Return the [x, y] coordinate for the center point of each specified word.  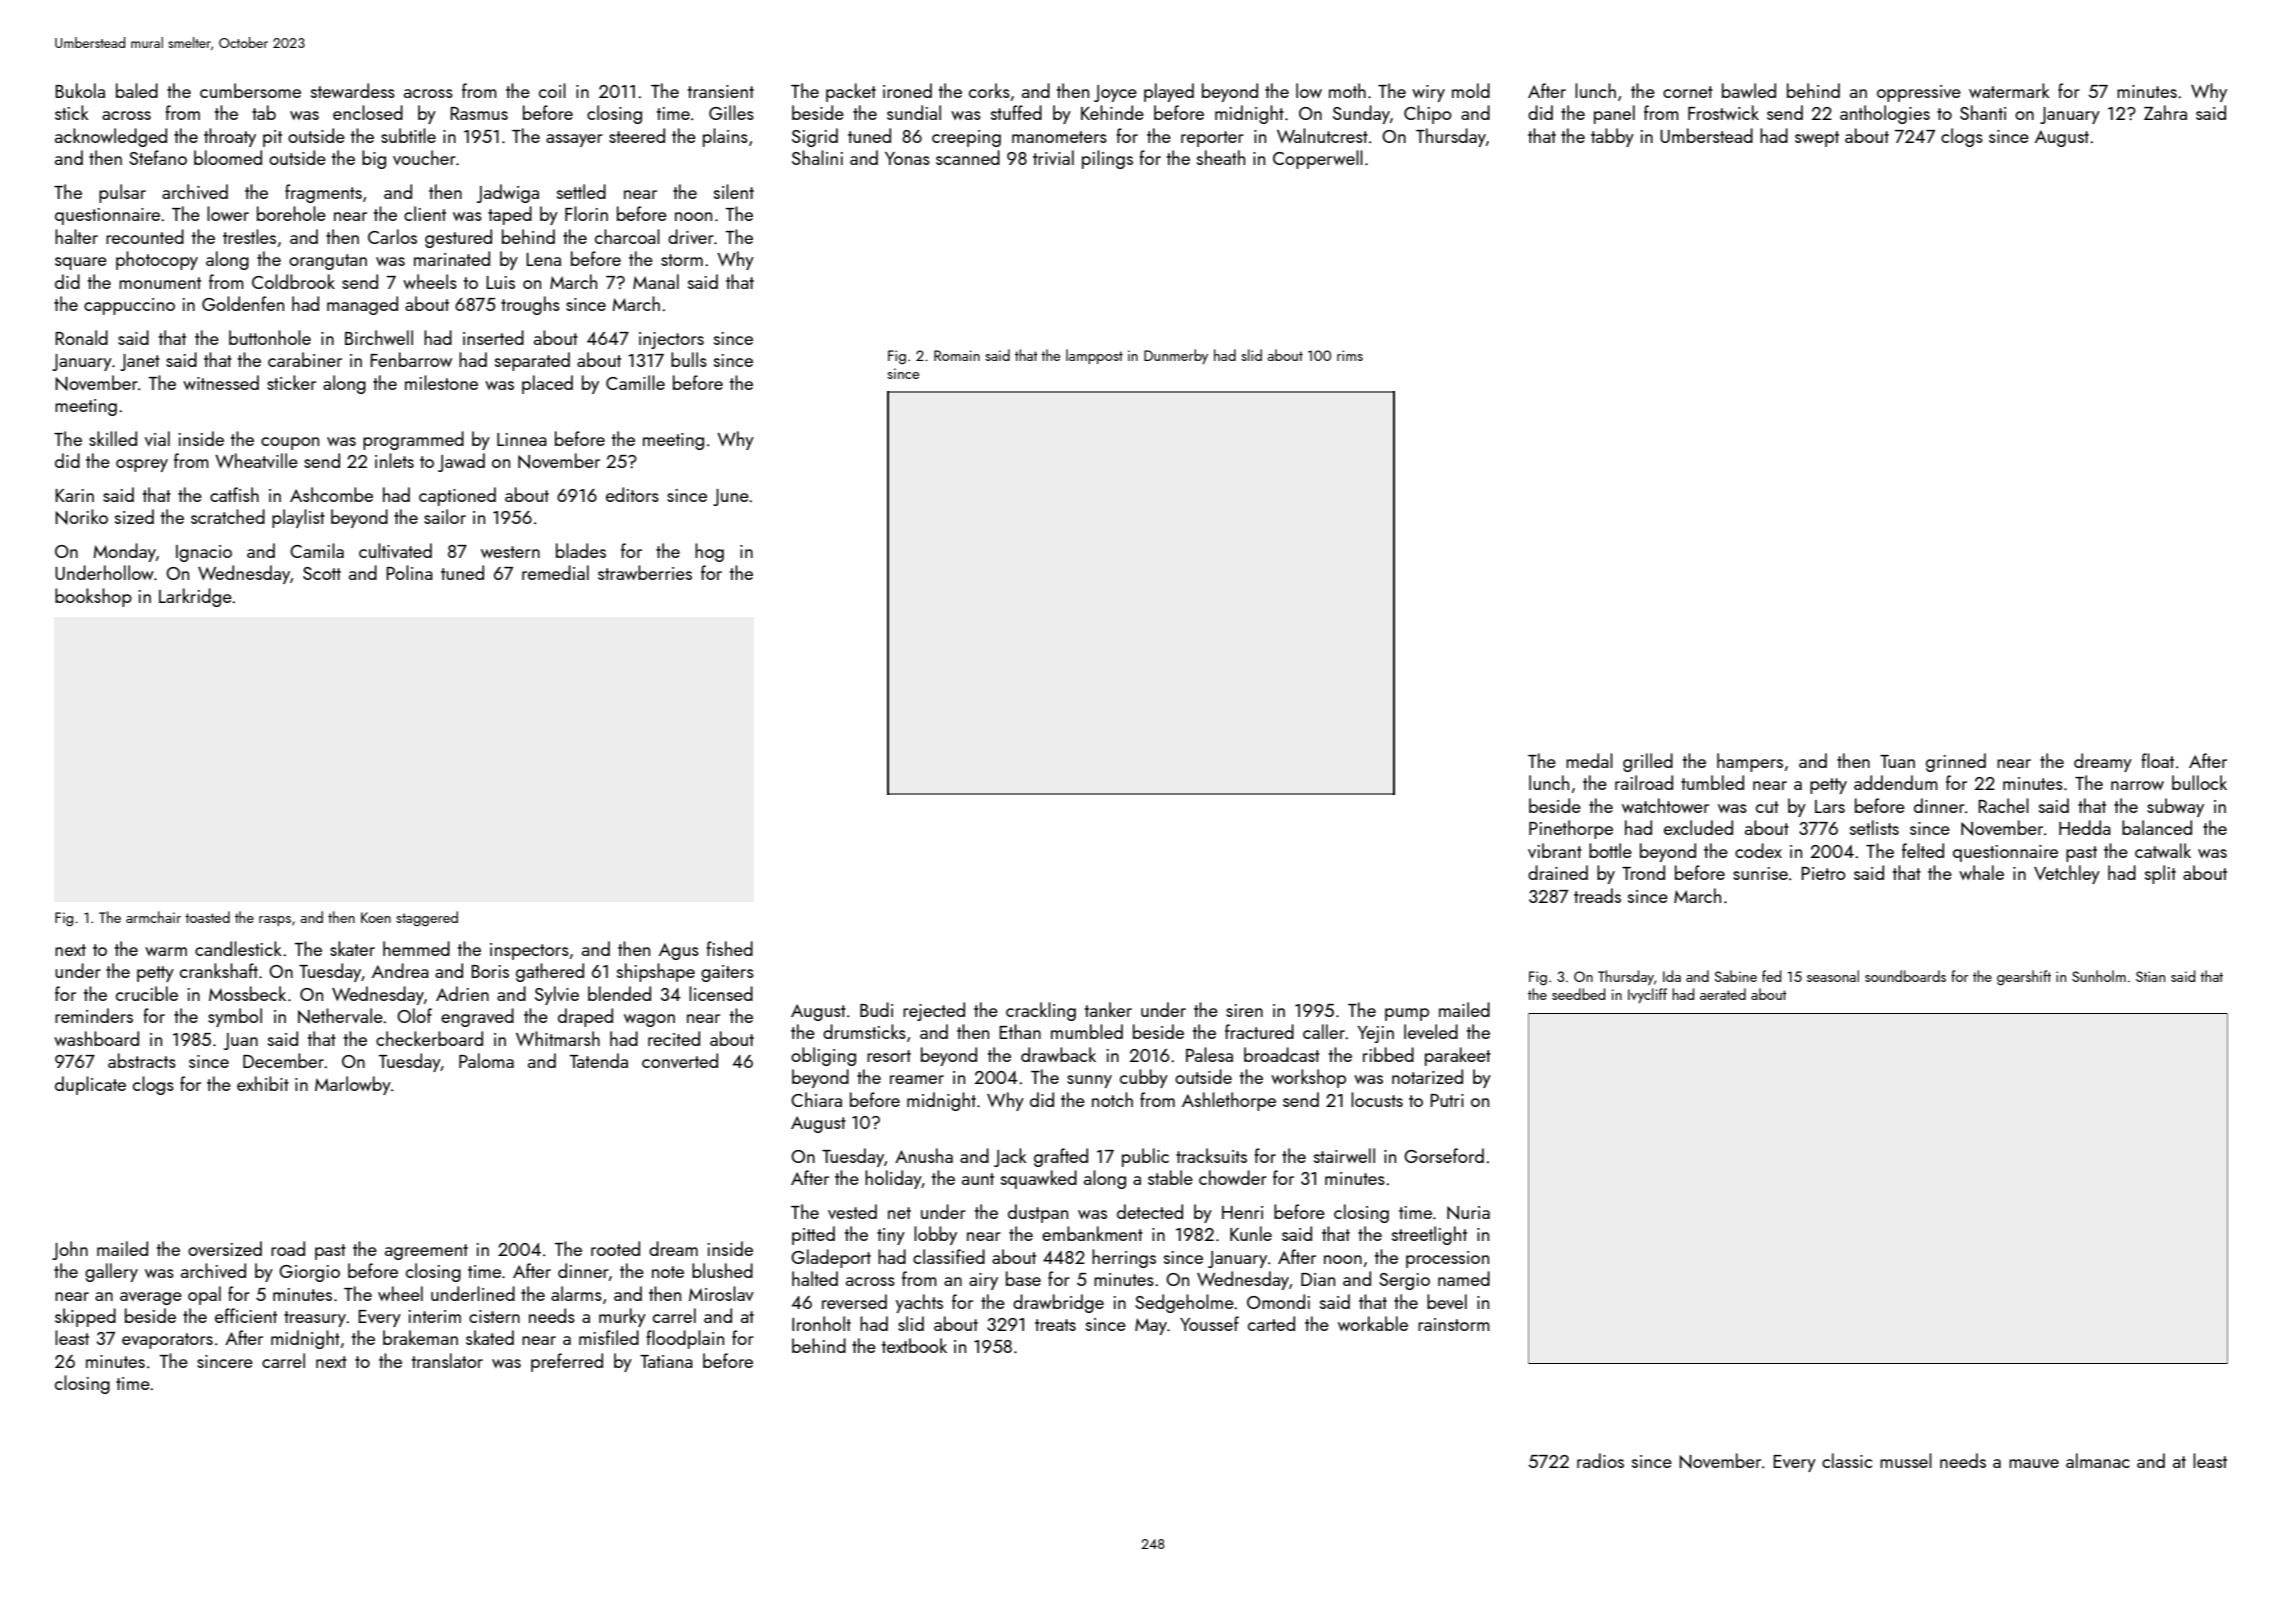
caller [1324, 1031]
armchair [153, 917]
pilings [1107, 159]
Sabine [1735, 976]
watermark [2009, 90]
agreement [426, 1252]
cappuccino [129, 306]
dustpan [1038, 1213]
